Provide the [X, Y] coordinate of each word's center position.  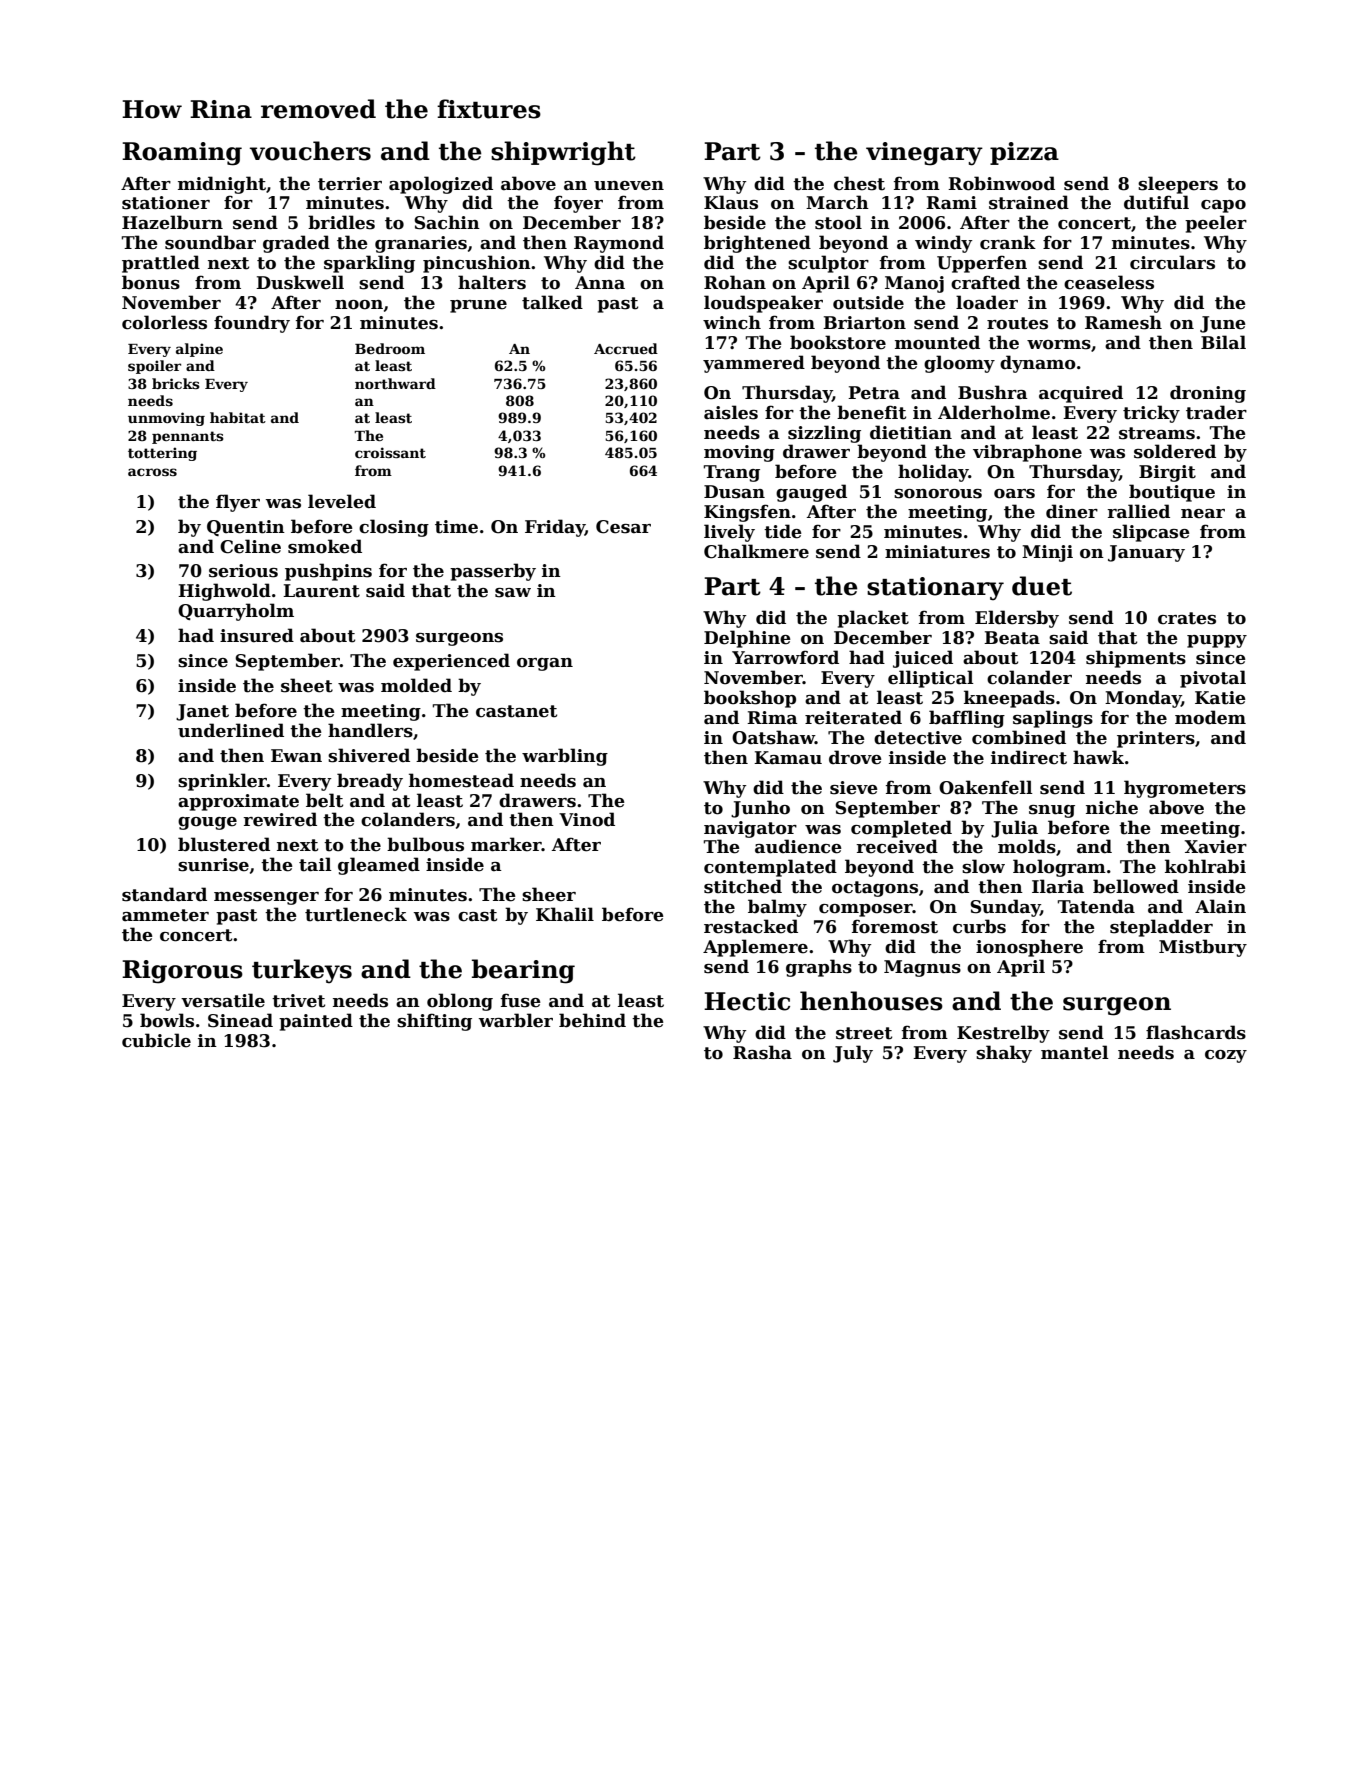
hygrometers [1185, 789]
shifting [434, 1022]
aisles [731, 412]
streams [1157, 433]
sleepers [1178, 185]
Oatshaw [773, 737]
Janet [202, 712]
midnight [222, 185]
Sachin [447, 222]
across [152, 472]
